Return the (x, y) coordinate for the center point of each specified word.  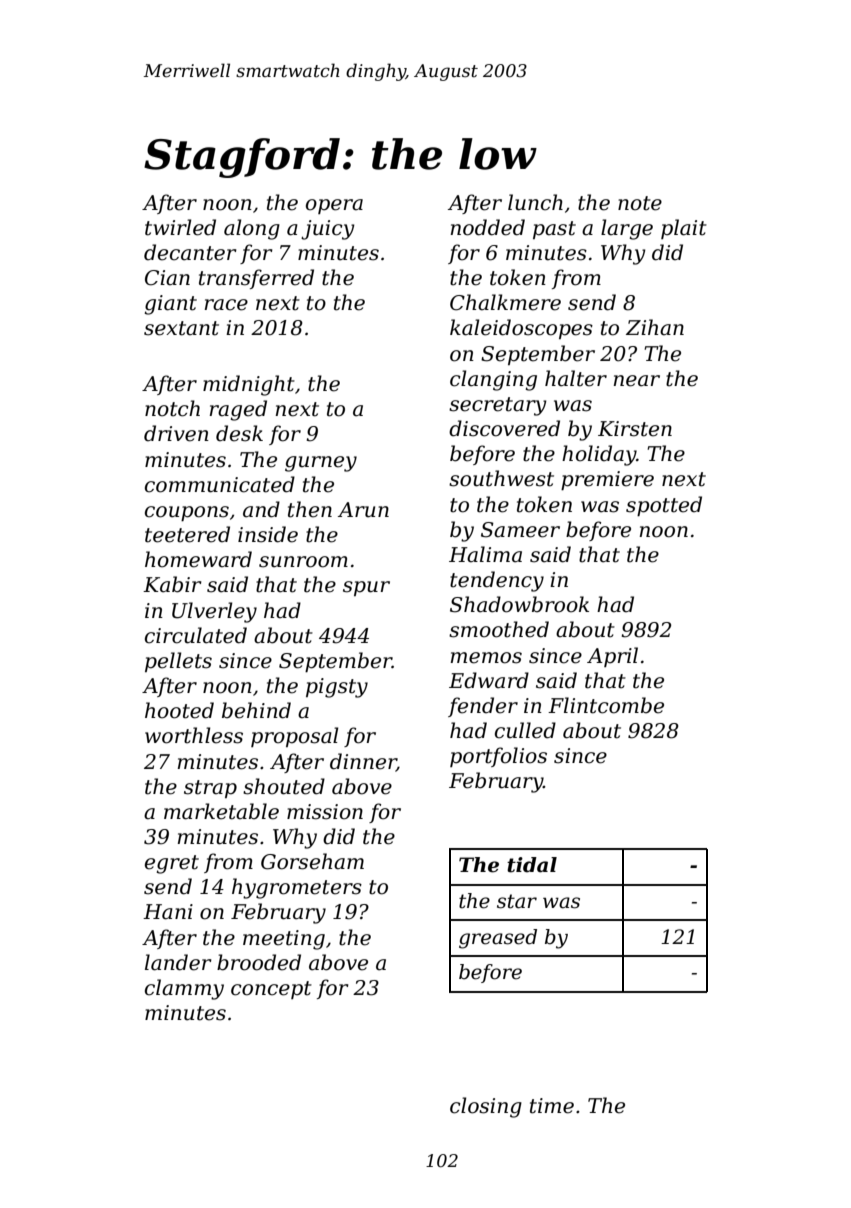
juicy (327, 230)
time (552, 1106)
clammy (184, 989)
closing (486, 1107)
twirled (180, 227)
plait (684, 229)
